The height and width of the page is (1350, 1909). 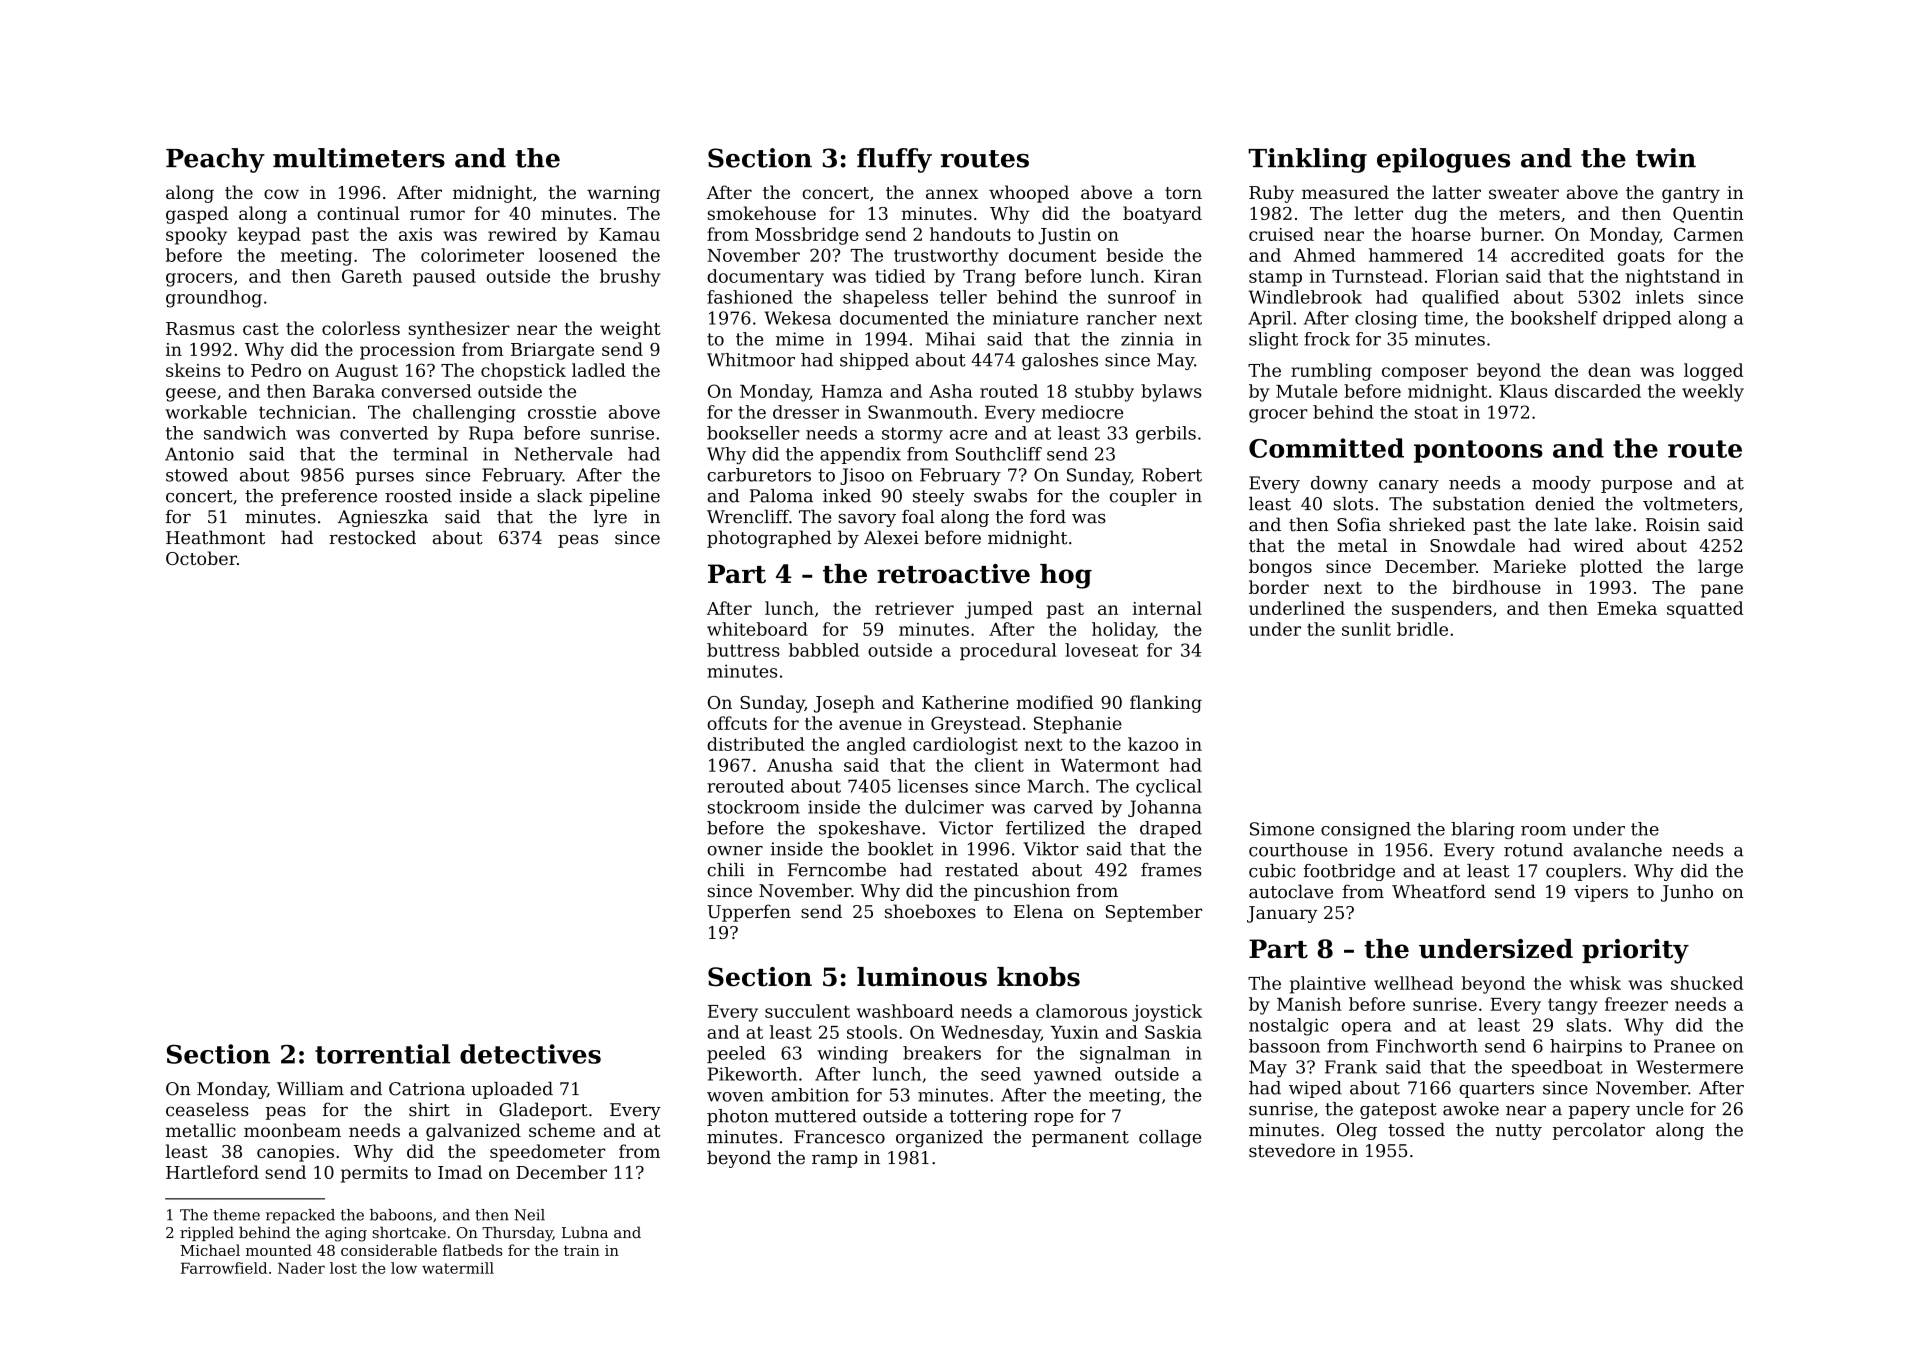 I want to click on torrential, so click(x=382, y=1054).
